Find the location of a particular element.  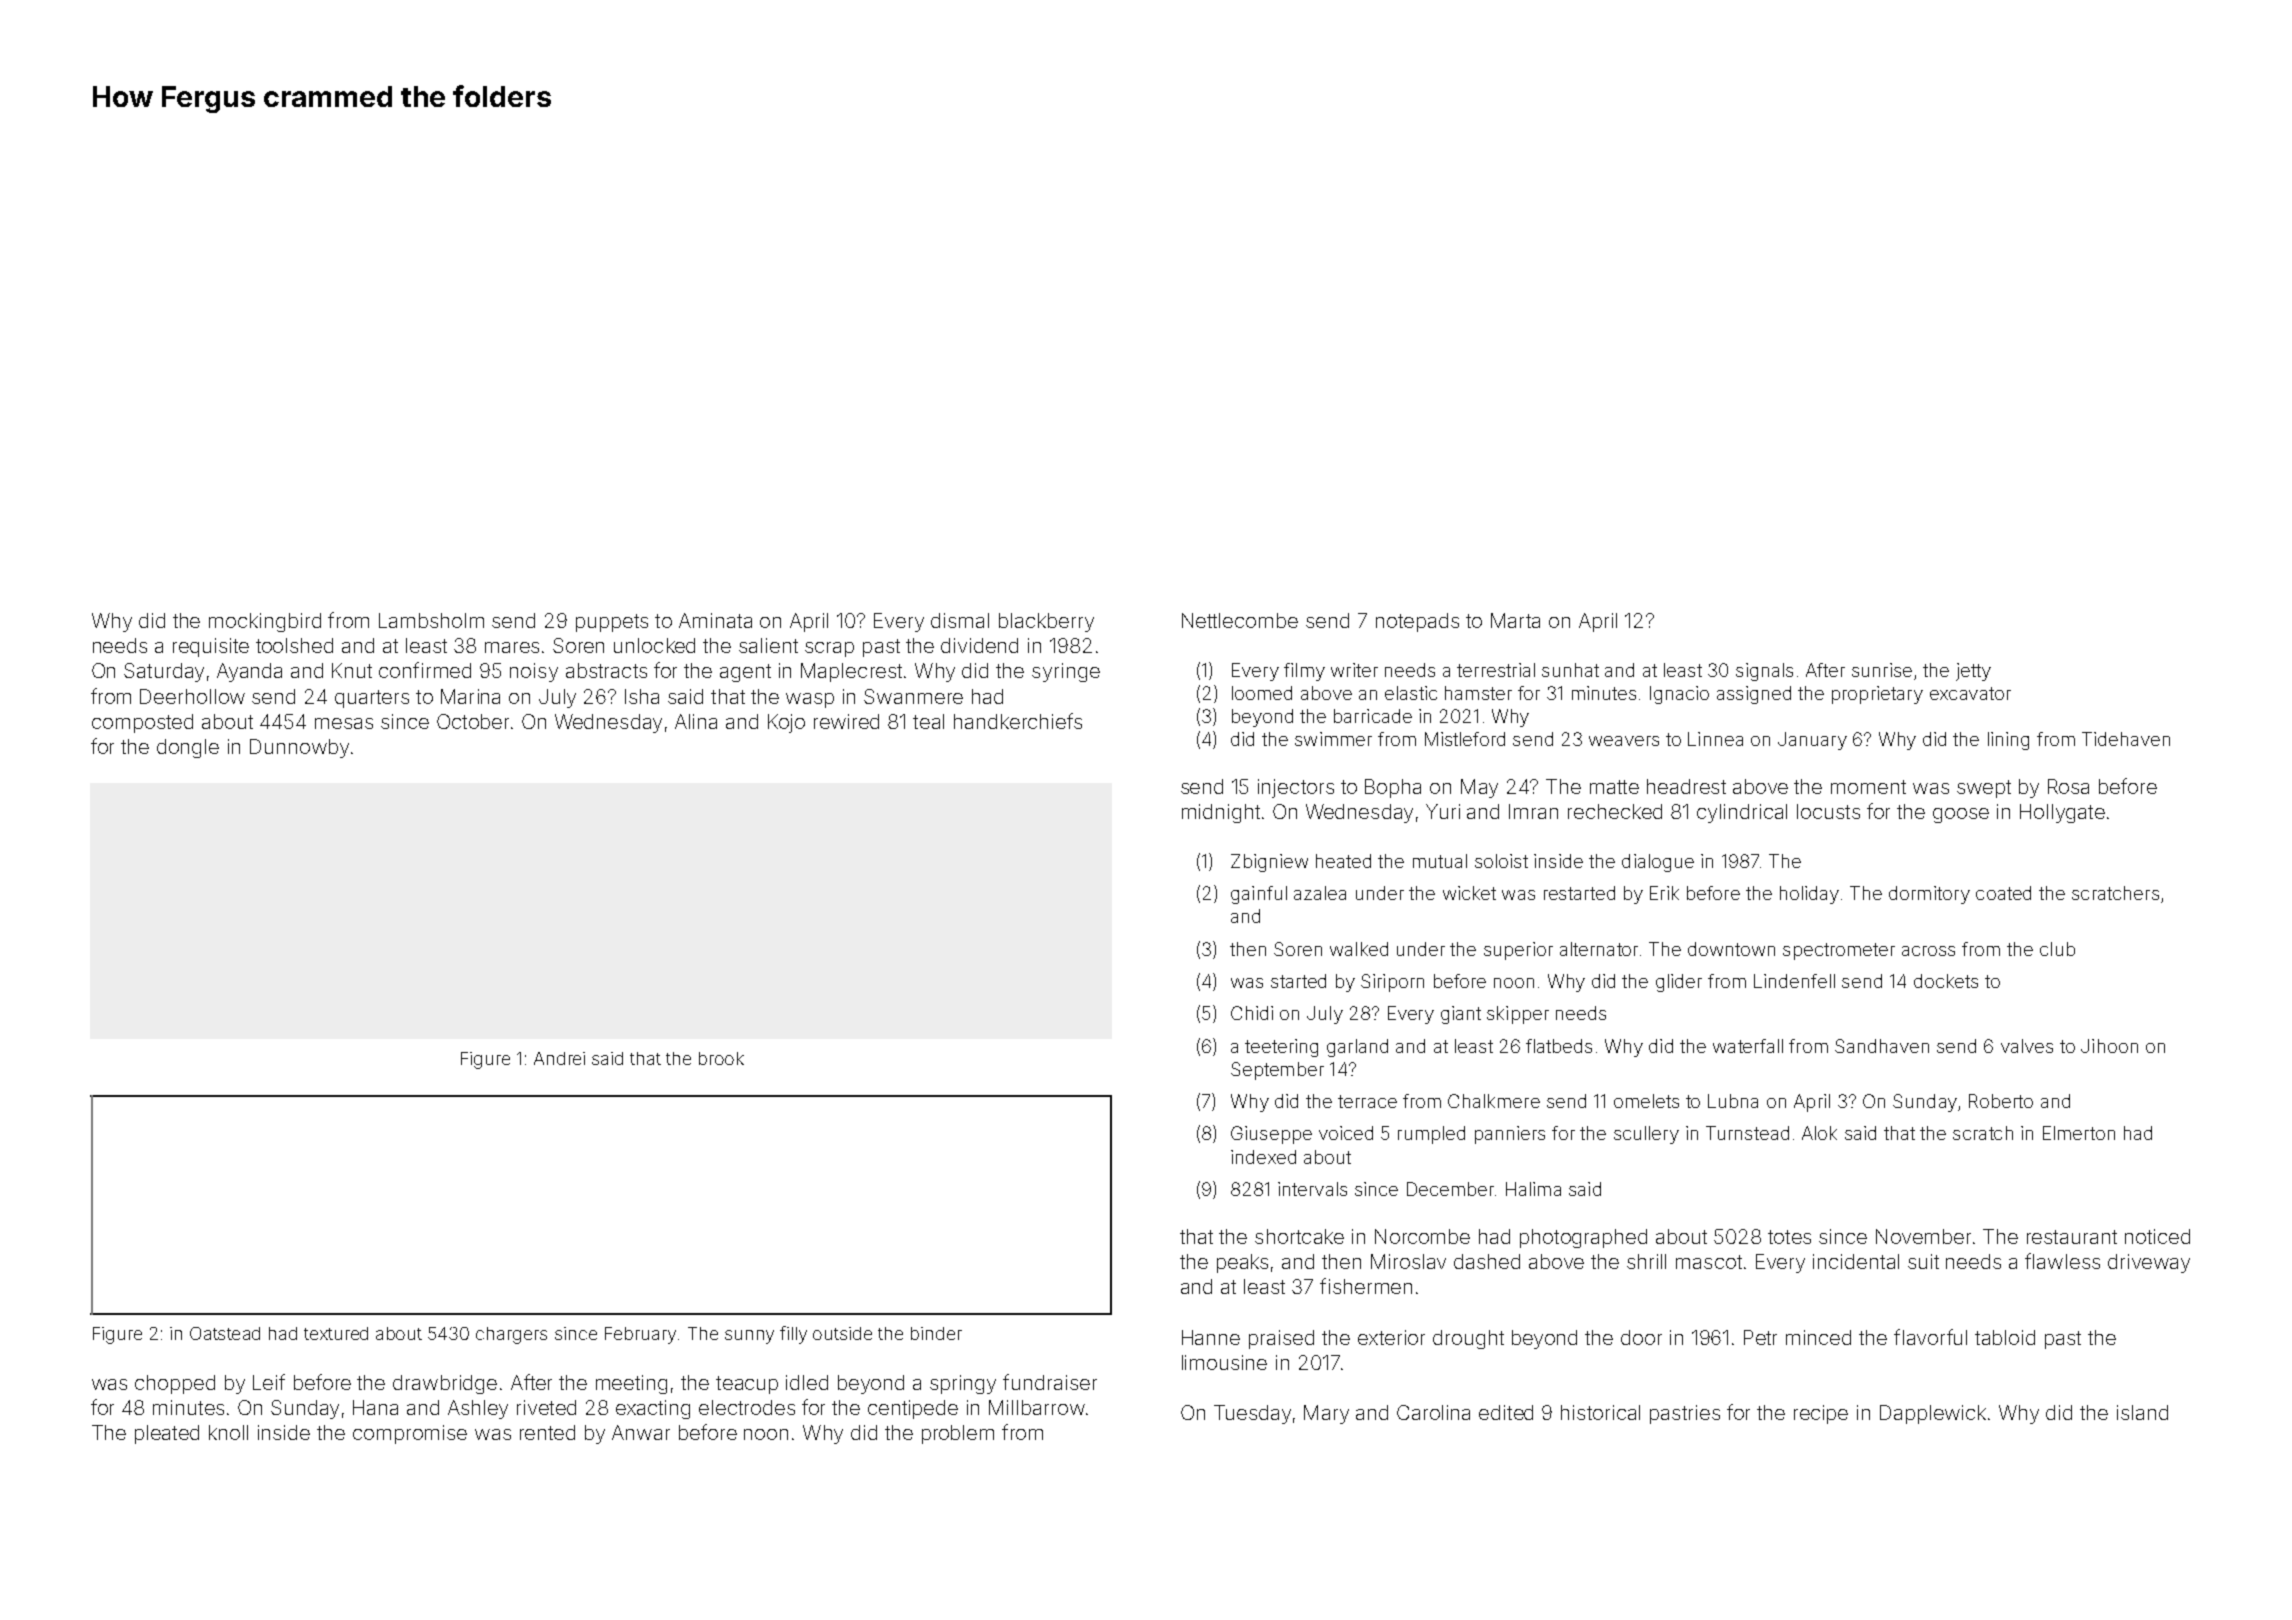

writer is located at coordinates (1354, 670).
